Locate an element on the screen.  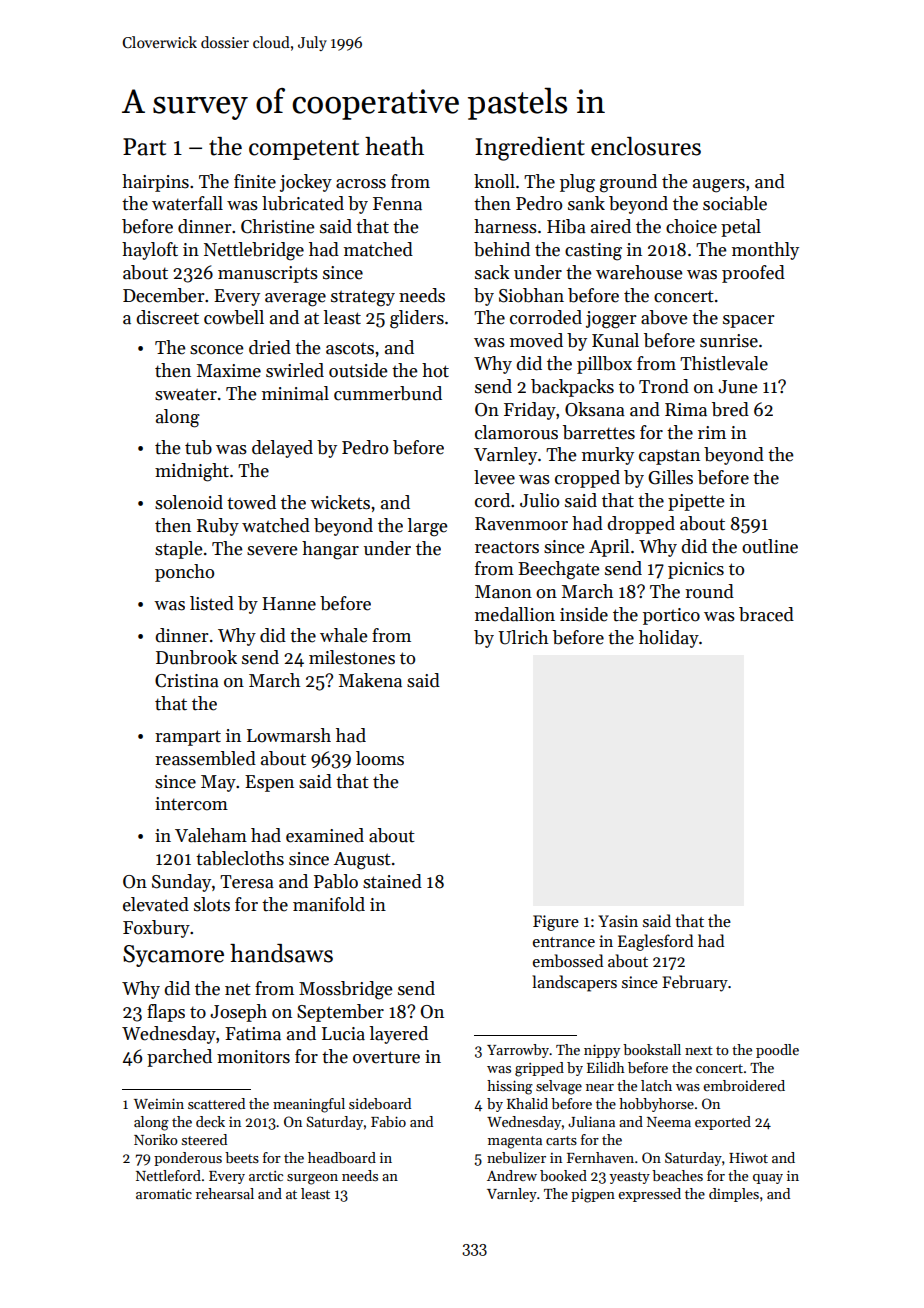
harness is located at coordinates (505, 226).
